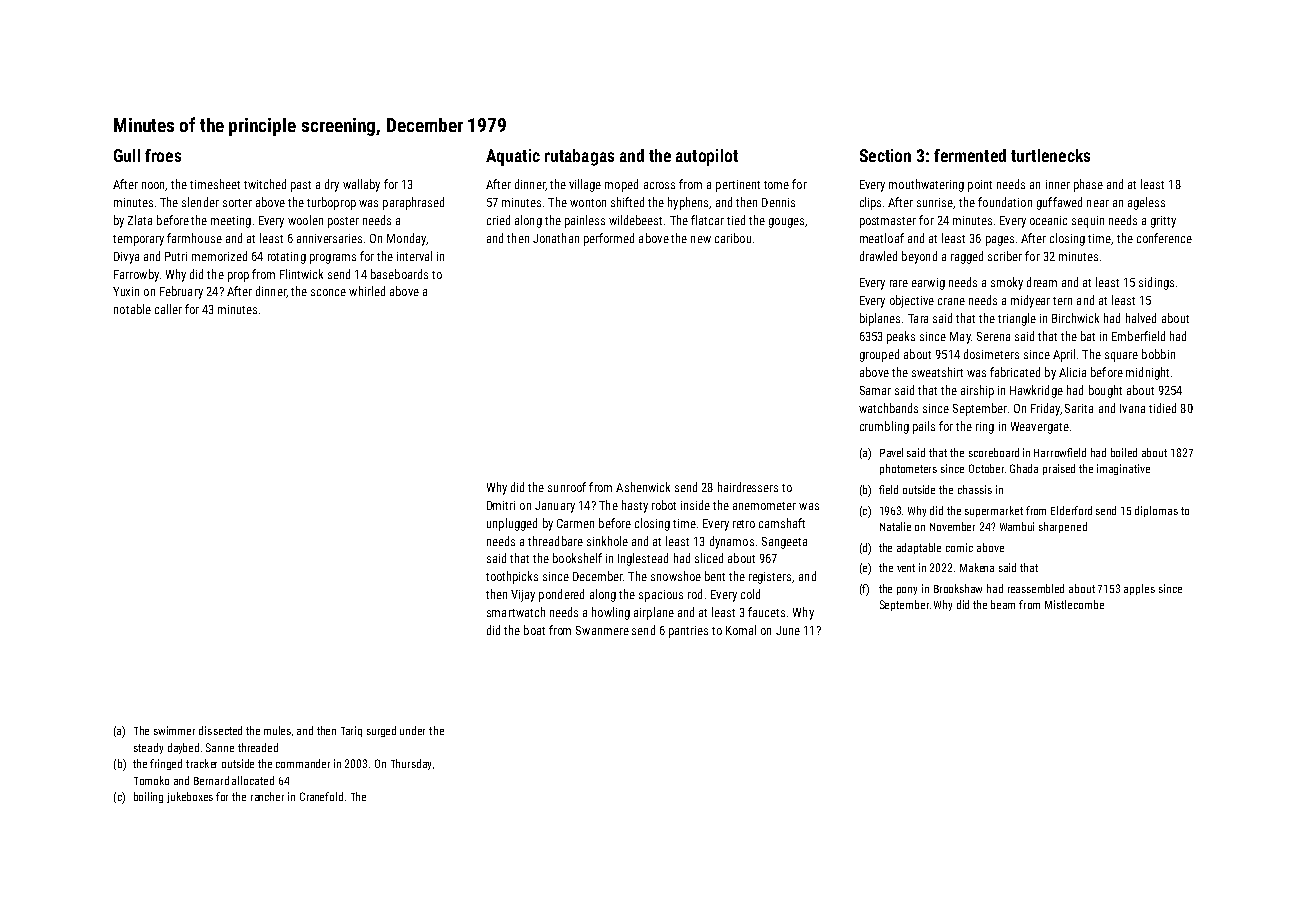 The width and height of the image is (1308, 924). Describe the element at coordinates (748, 487) in the image. I see `hairdressers` at that location.
